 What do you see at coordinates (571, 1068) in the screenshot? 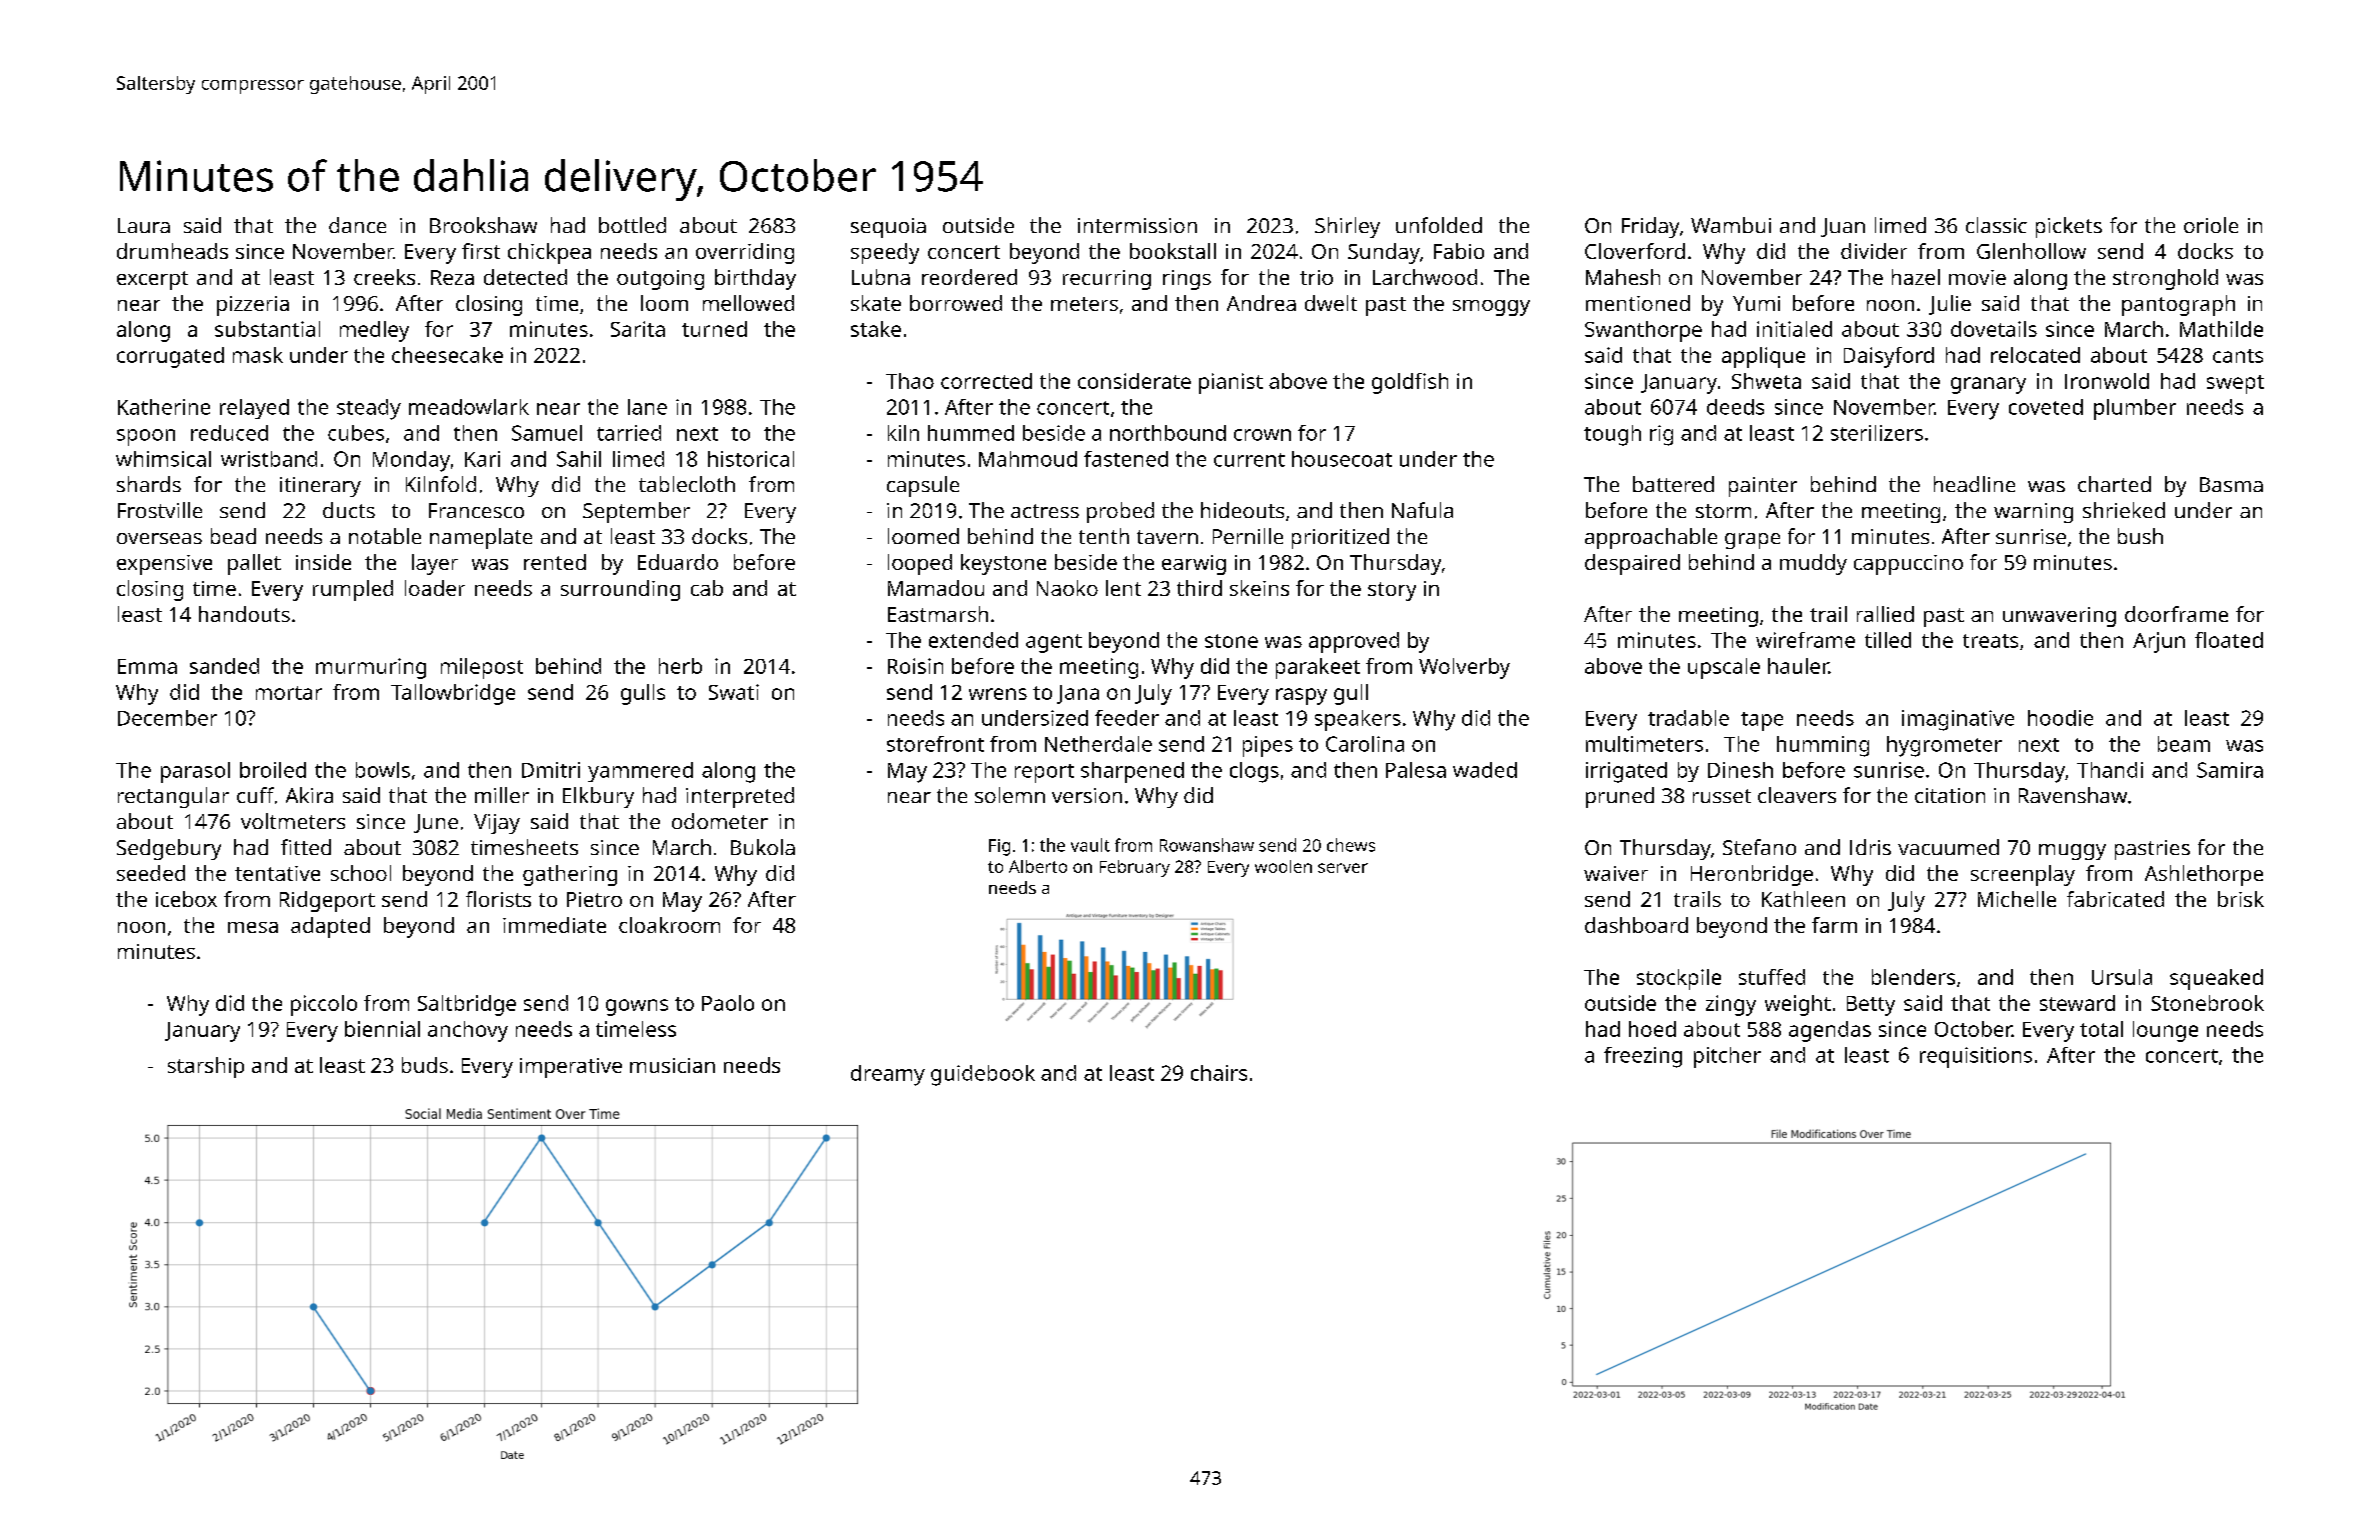
I see `imperative` at bounding box center [571, 1068].
